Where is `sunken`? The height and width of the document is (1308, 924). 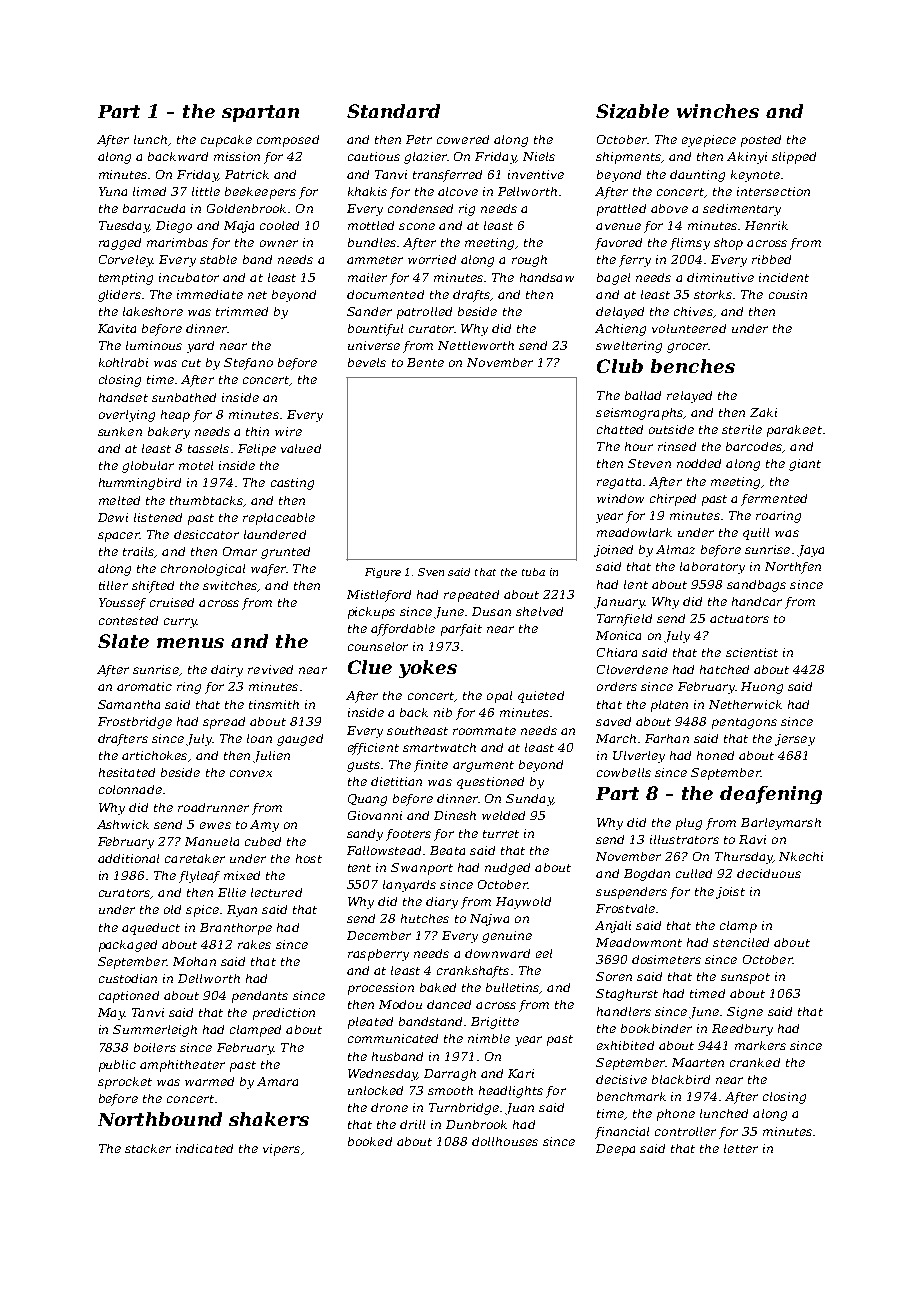 sunken is located at coordinates (120, 431).
